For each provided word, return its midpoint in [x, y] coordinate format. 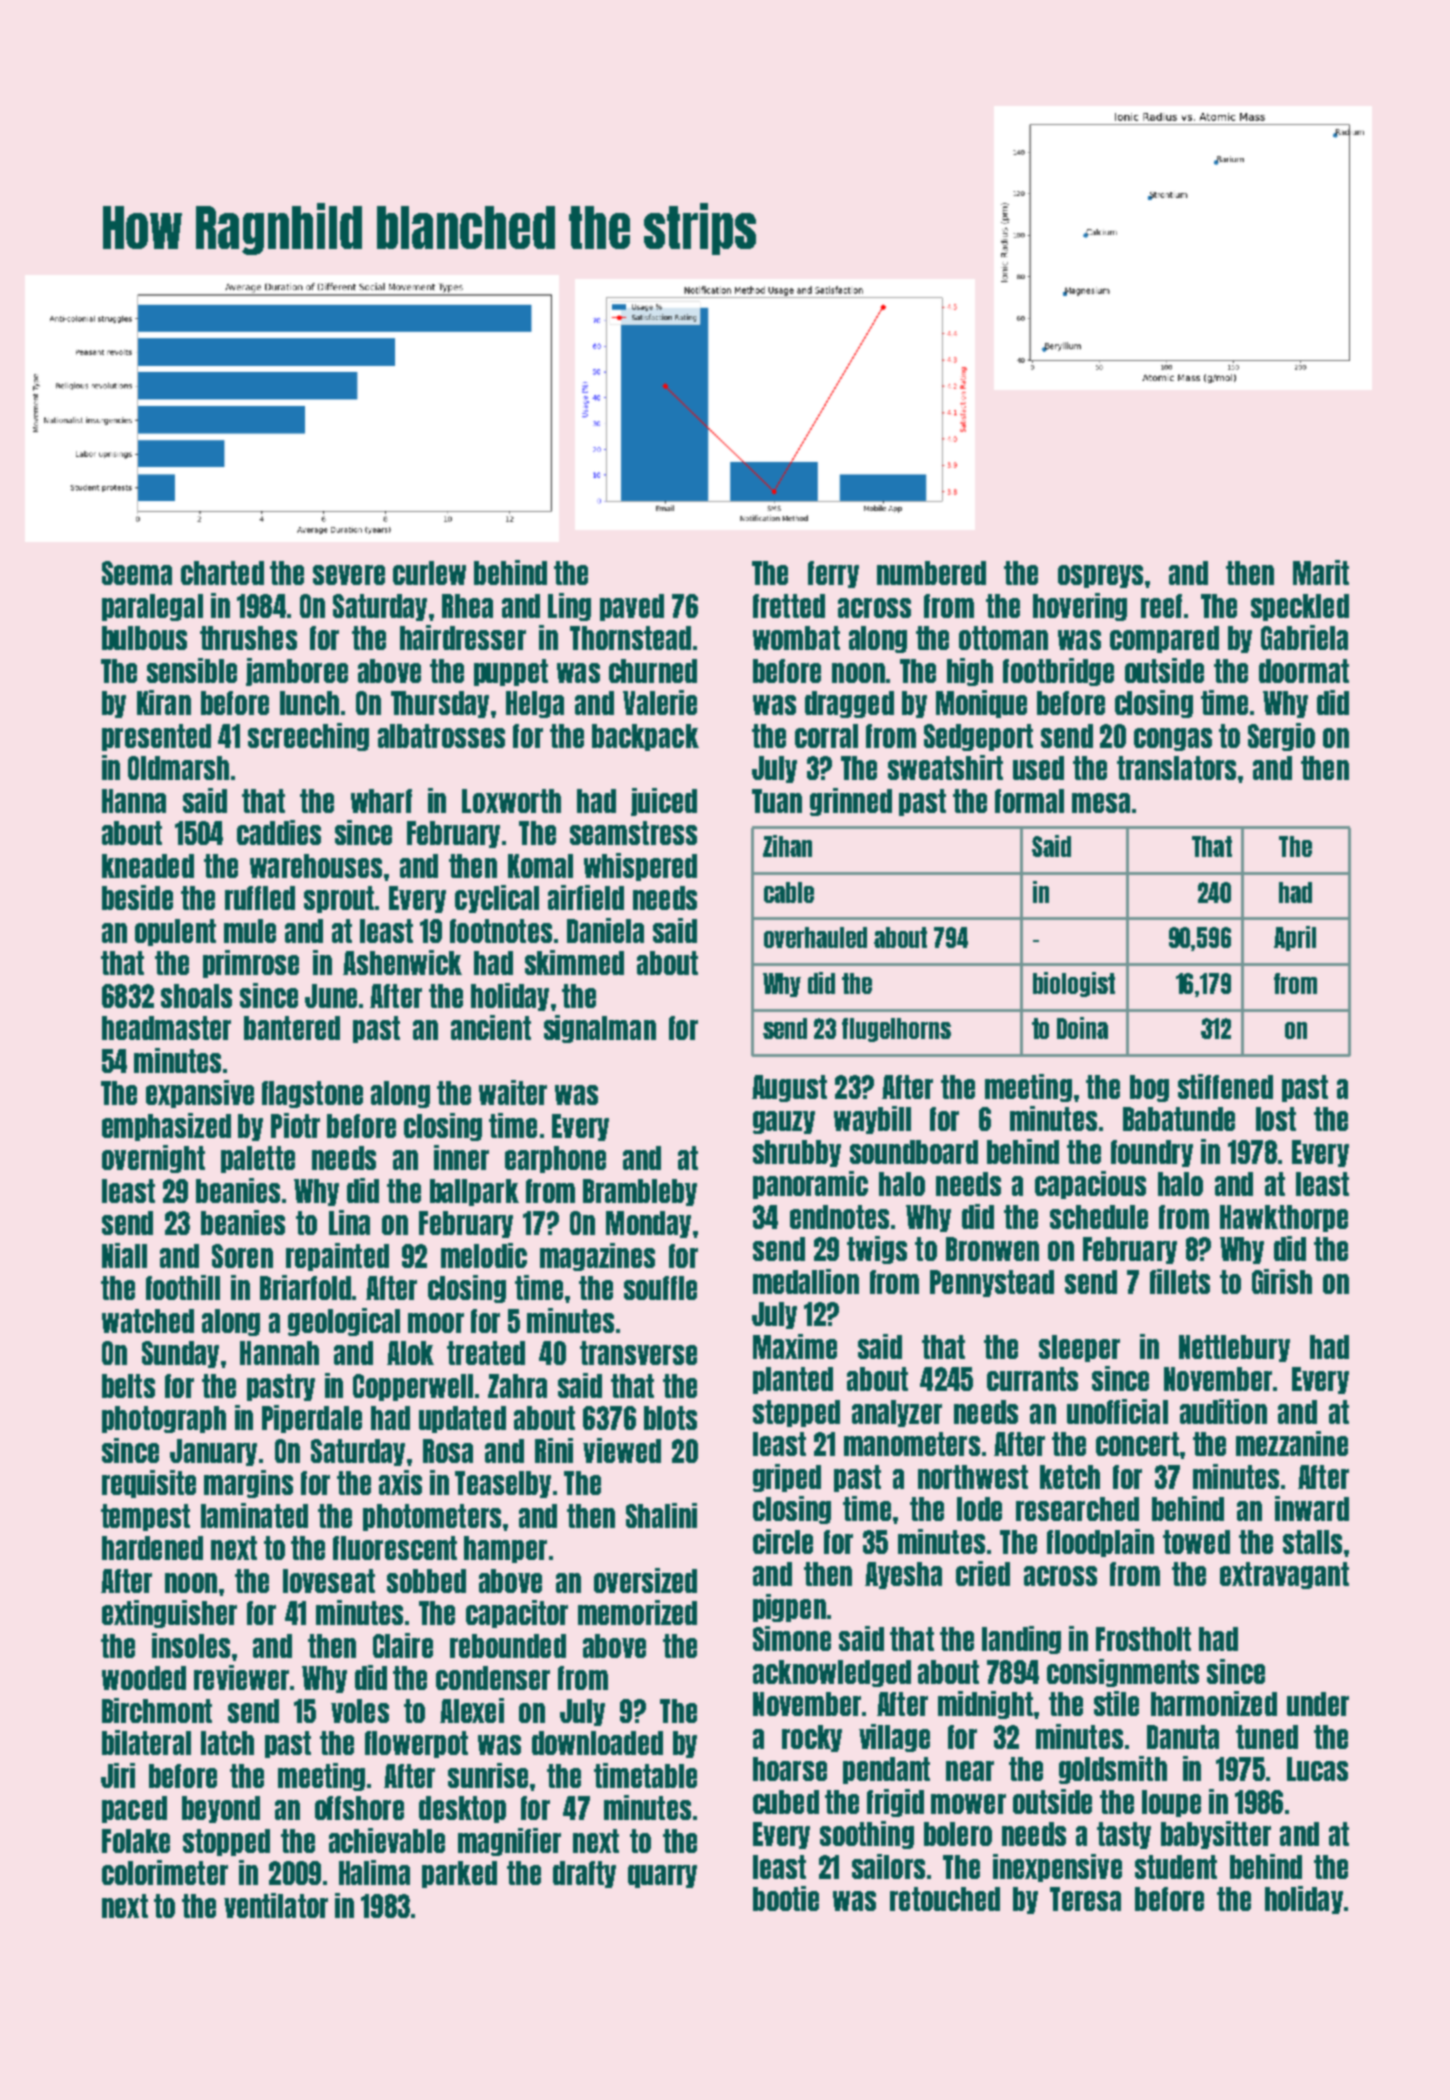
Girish [1282, 1281]
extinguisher [169, 1614]
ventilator [276, 1905]
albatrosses [441, 736]
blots [670, 1418]
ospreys [1100, 576]
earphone [555, 1159]
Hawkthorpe [1284, 1218]
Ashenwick [402, 962]
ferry [833, 574]
